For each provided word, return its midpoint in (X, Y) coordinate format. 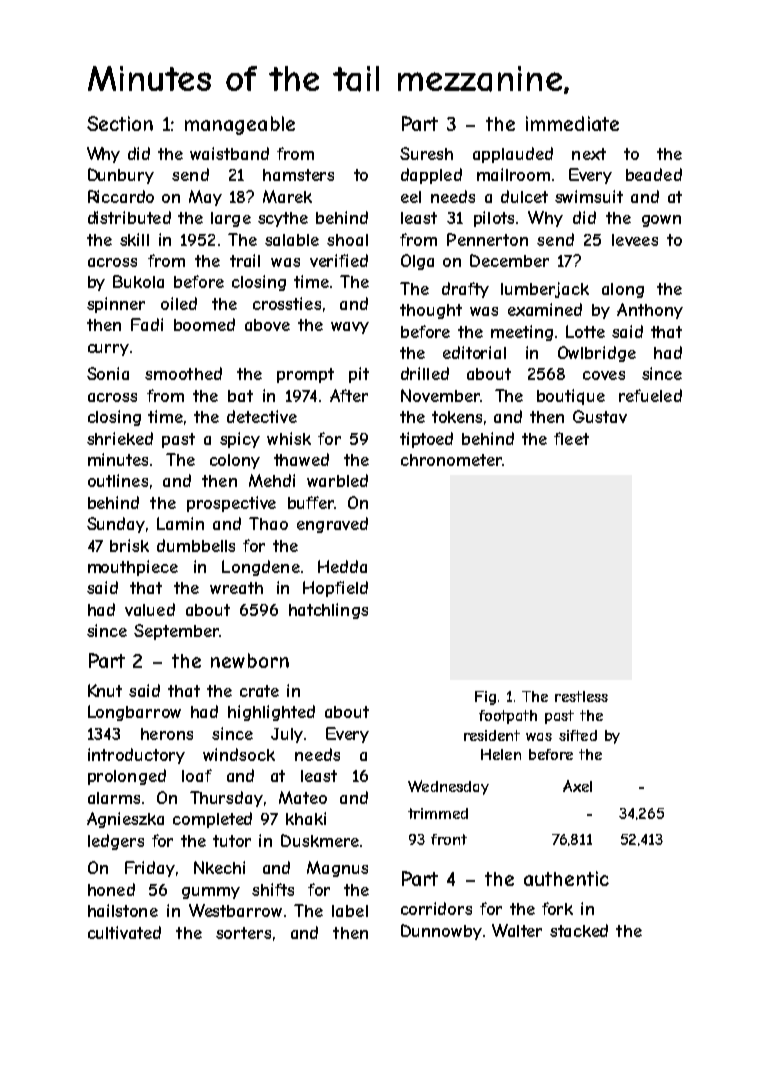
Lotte (585, 331)
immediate (572, 123)
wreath (236, 588)
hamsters (298, 175)
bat (240, 396)
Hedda (342, 566)
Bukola (138, 281)
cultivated (124, 932)
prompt (305, 375)
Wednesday (448, 787)
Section (120, 123)
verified (339, 260)
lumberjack (545, 290)
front (449, 839)
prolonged (127, 777)
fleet (571, 438)
